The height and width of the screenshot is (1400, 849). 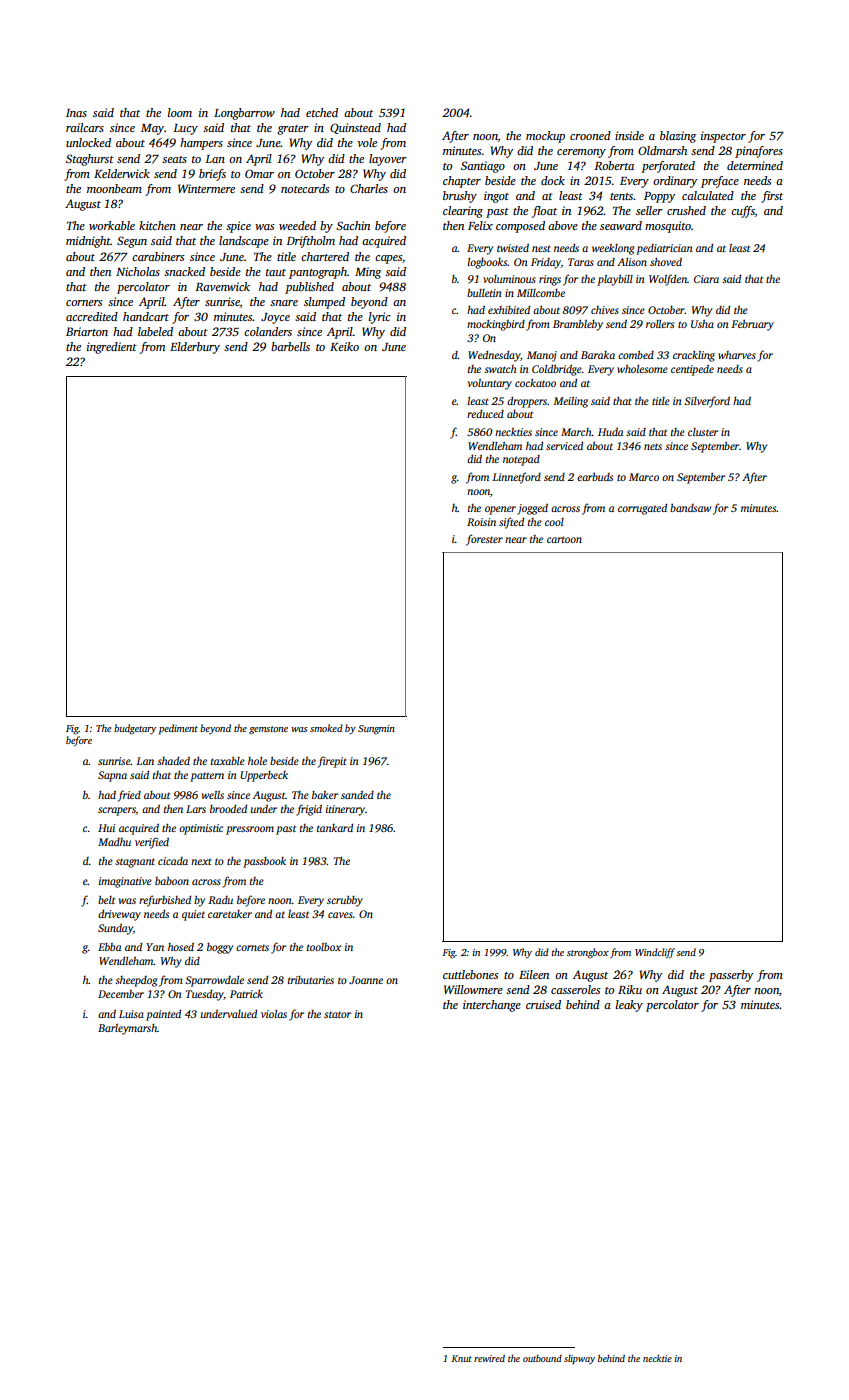 What do you see at coordinates (462, 1358) in the screenshot?
I see `Knut` at bounding box center [462, 1358].
